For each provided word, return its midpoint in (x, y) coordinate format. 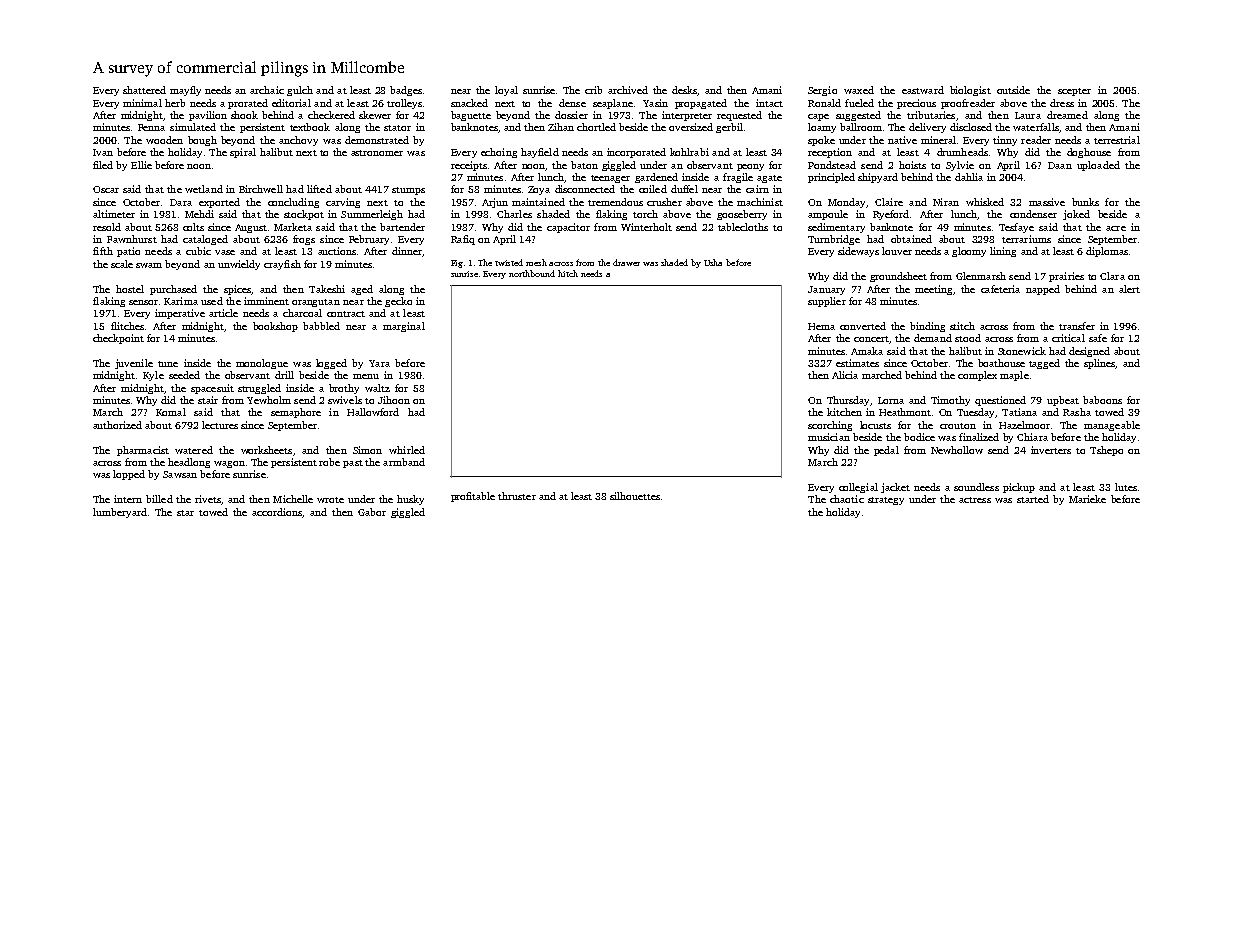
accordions (277, 512)
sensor (143, 302)
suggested (858, 116)
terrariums (1026, 239)
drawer (626, 262)
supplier (827, 302)
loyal (506, 91)
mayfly (185, 91)
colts (193, 227)
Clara (1112, 276)
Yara (379, 363)
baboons (1102, 400)
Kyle (153, 376)
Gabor (372, 512)
